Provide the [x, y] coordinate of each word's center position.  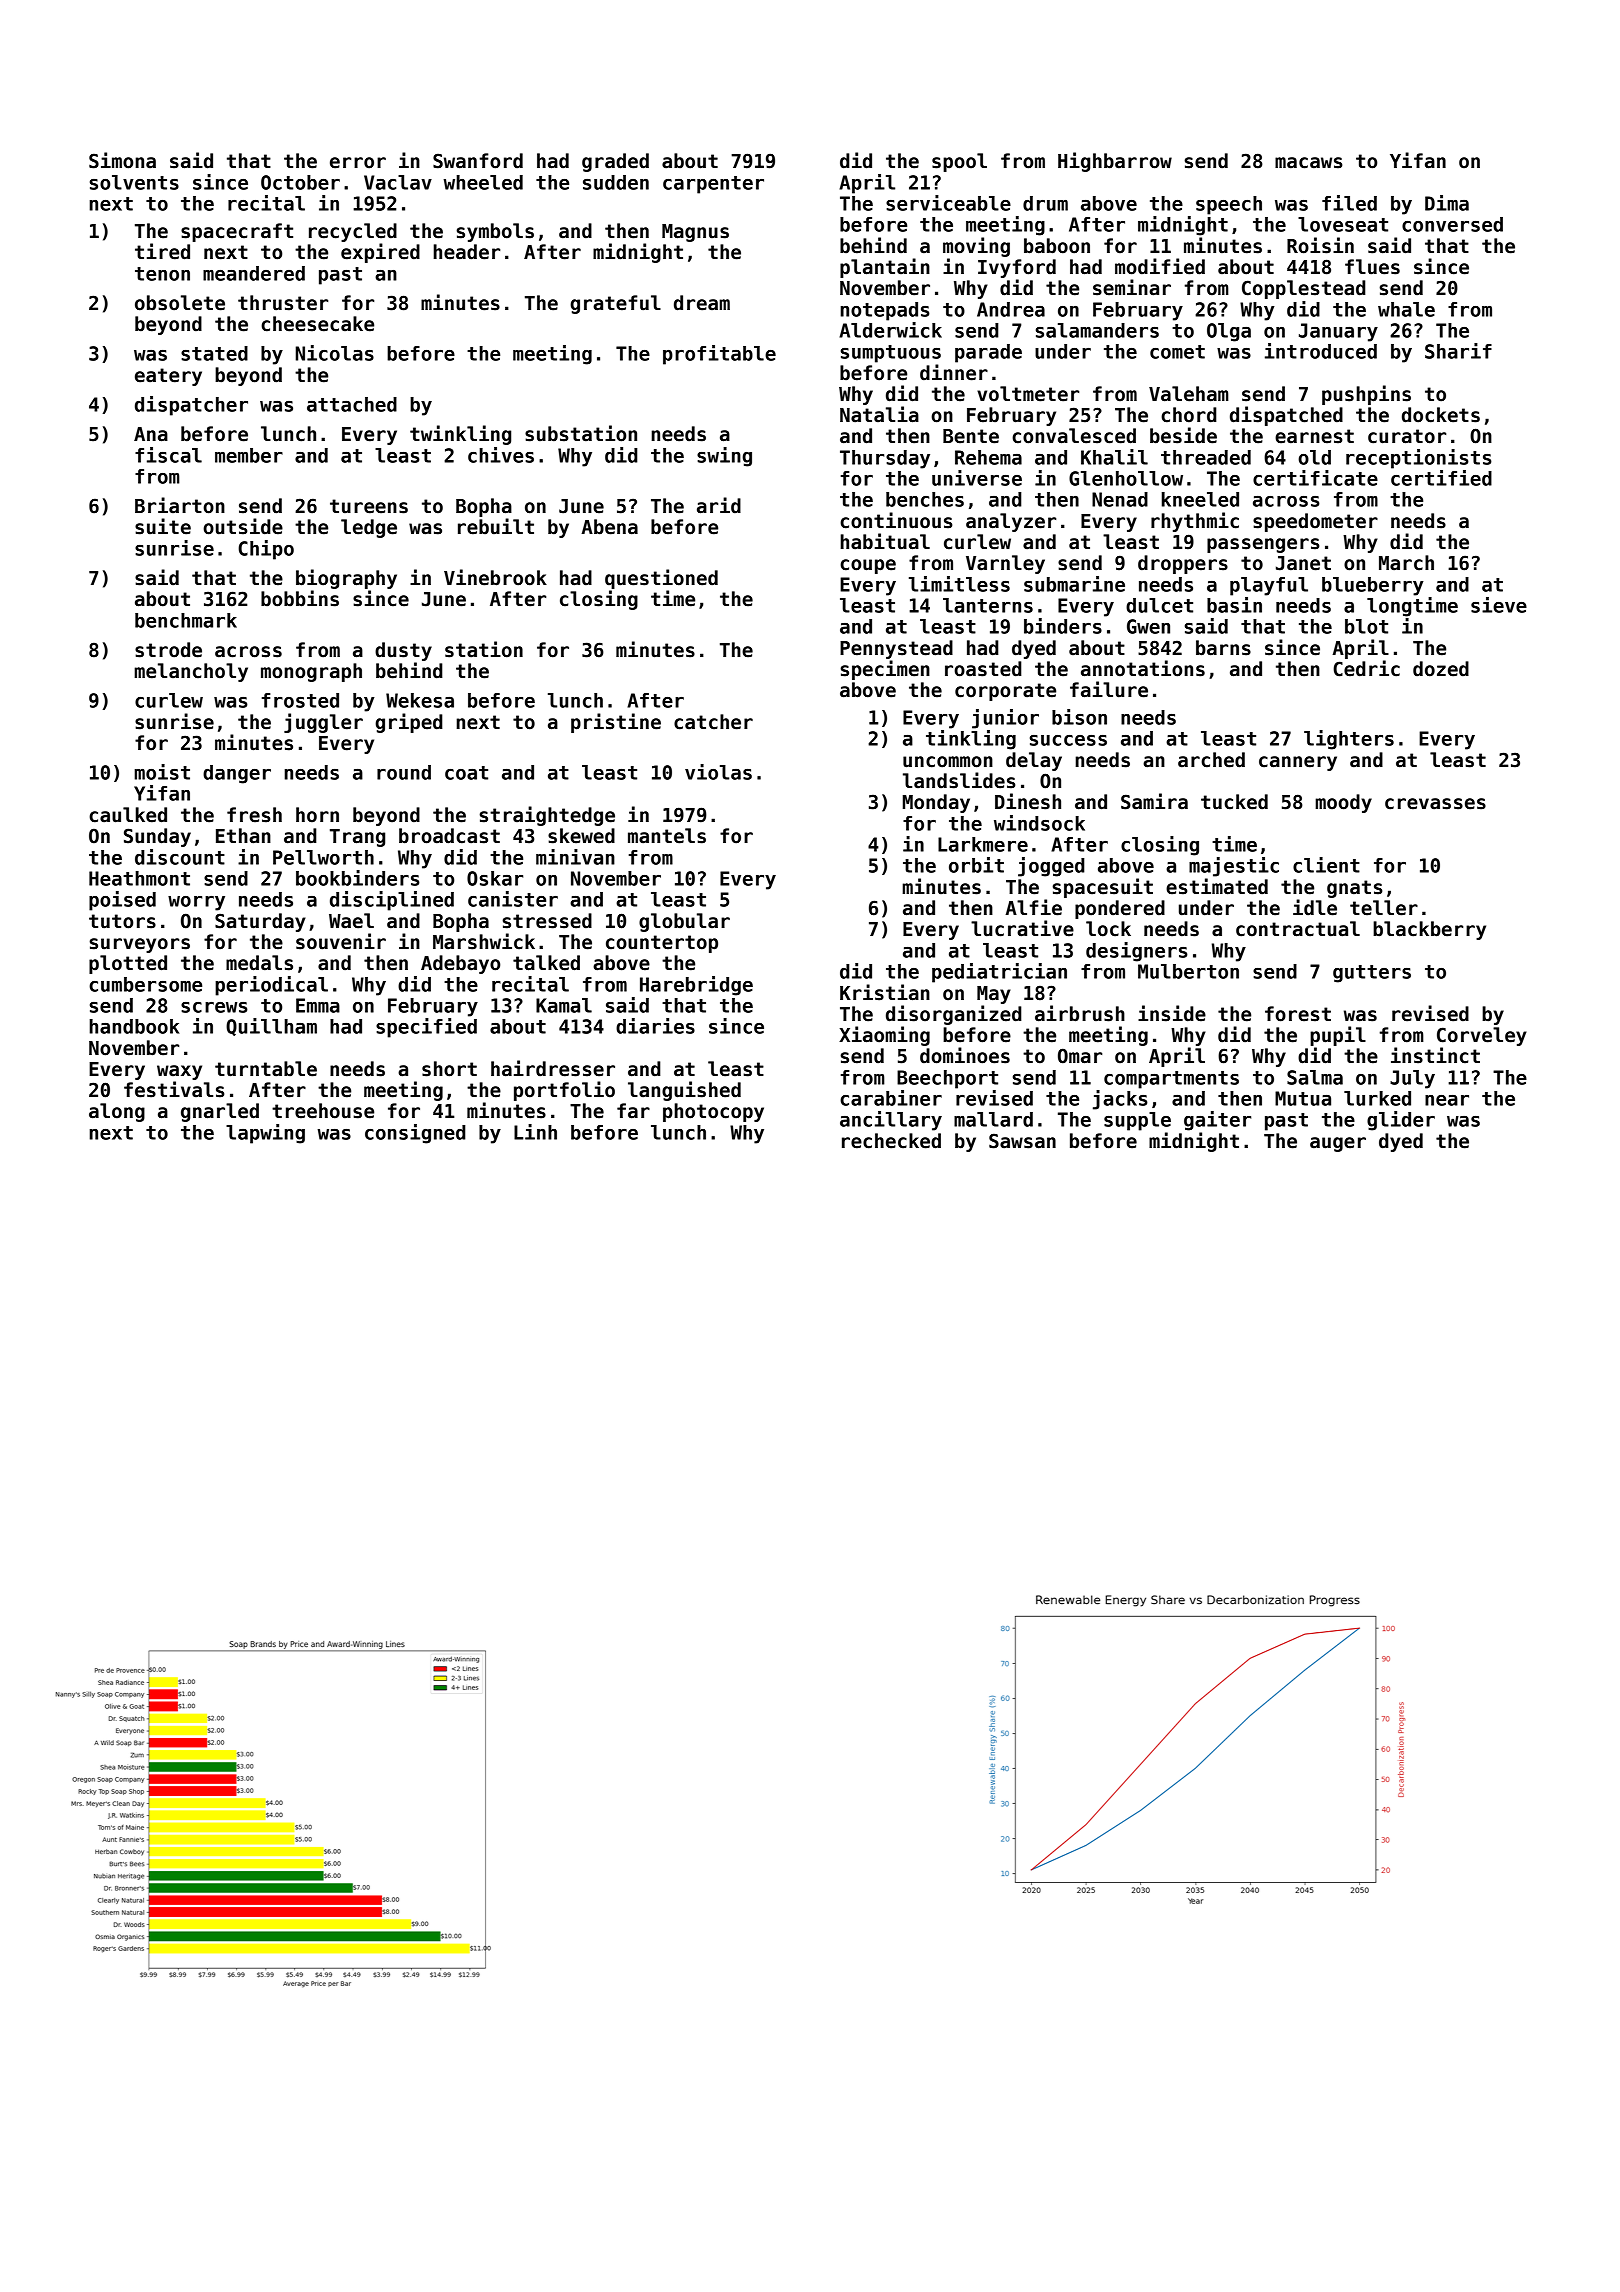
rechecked [891, 1141]
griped [409, 723]
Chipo [266, 550]
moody [1343, 803]
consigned [415, 1134]
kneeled [1200, 499]
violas [718, 772]
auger [1338, 1144]
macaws [1308, 163]
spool [959, 162]
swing [724, 457]
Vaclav [398, 182]
